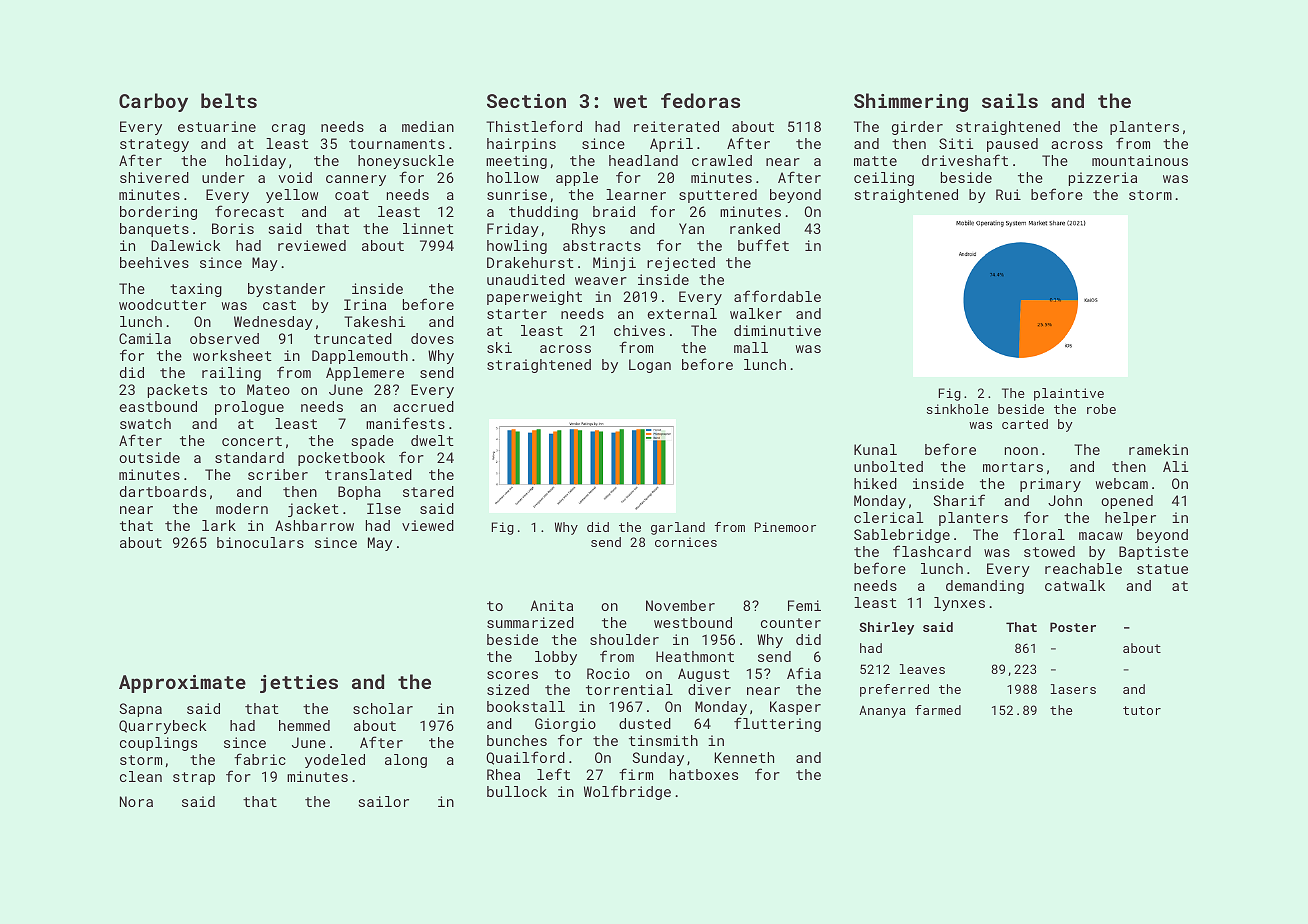 Image resolution: width=1308 pixels, height=924 pixels. Describe the element at coordinates (744, 757) in the screenshot. I see `Kenneth` at that location.
